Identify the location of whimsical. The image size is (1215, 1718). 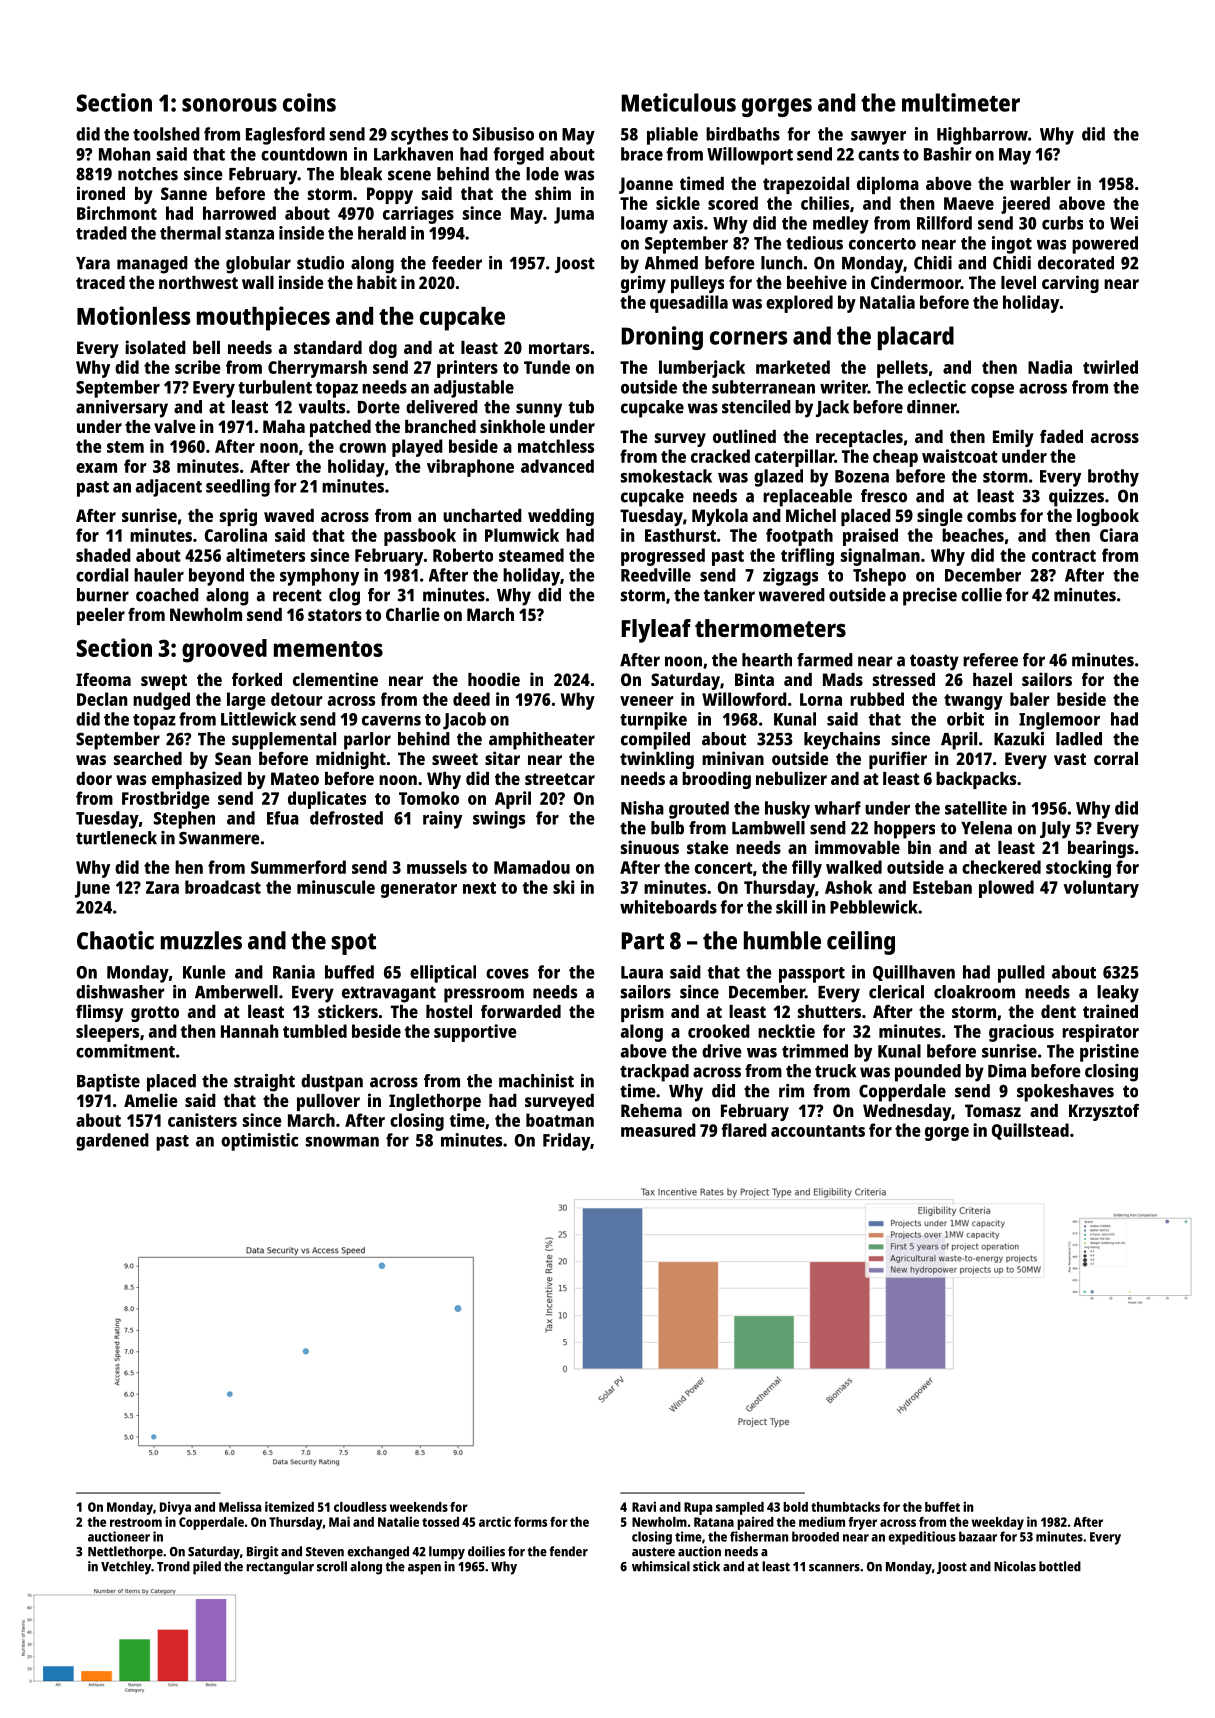
(661, 1566).
